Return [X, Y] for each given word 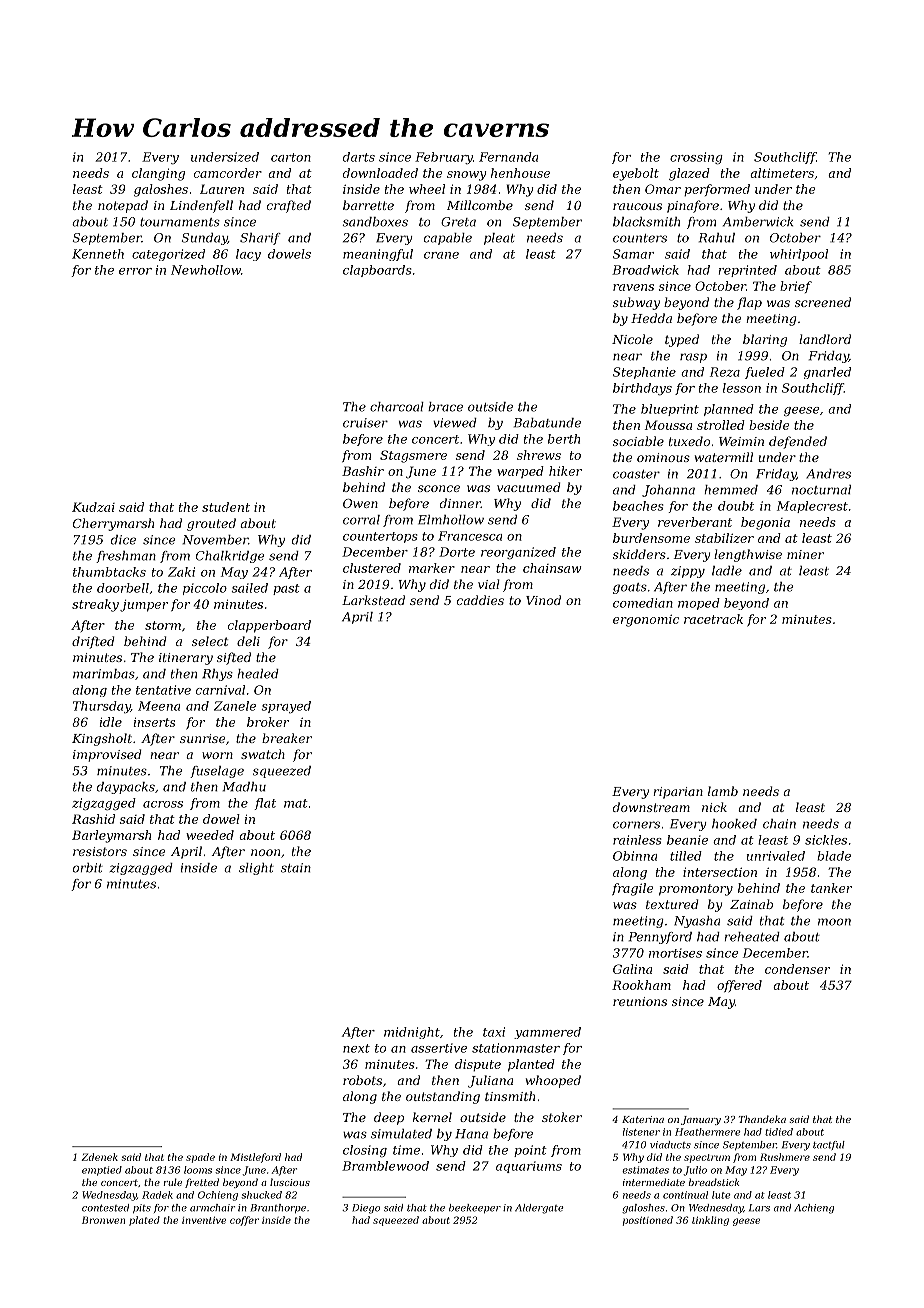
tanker [831, 888]
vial [489, 584]
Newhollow [206, 270]
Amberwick [758, 222]
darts [359, 157]
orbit [88, 868]
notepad [123, 206]
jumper [144, 606]
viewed [455, 423]
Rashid [93, 819]
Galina [632, 969]
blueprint [670, 410]
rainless [637, 840]
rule [173, 1182]
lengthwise [748, 555]
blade [834, 856]
